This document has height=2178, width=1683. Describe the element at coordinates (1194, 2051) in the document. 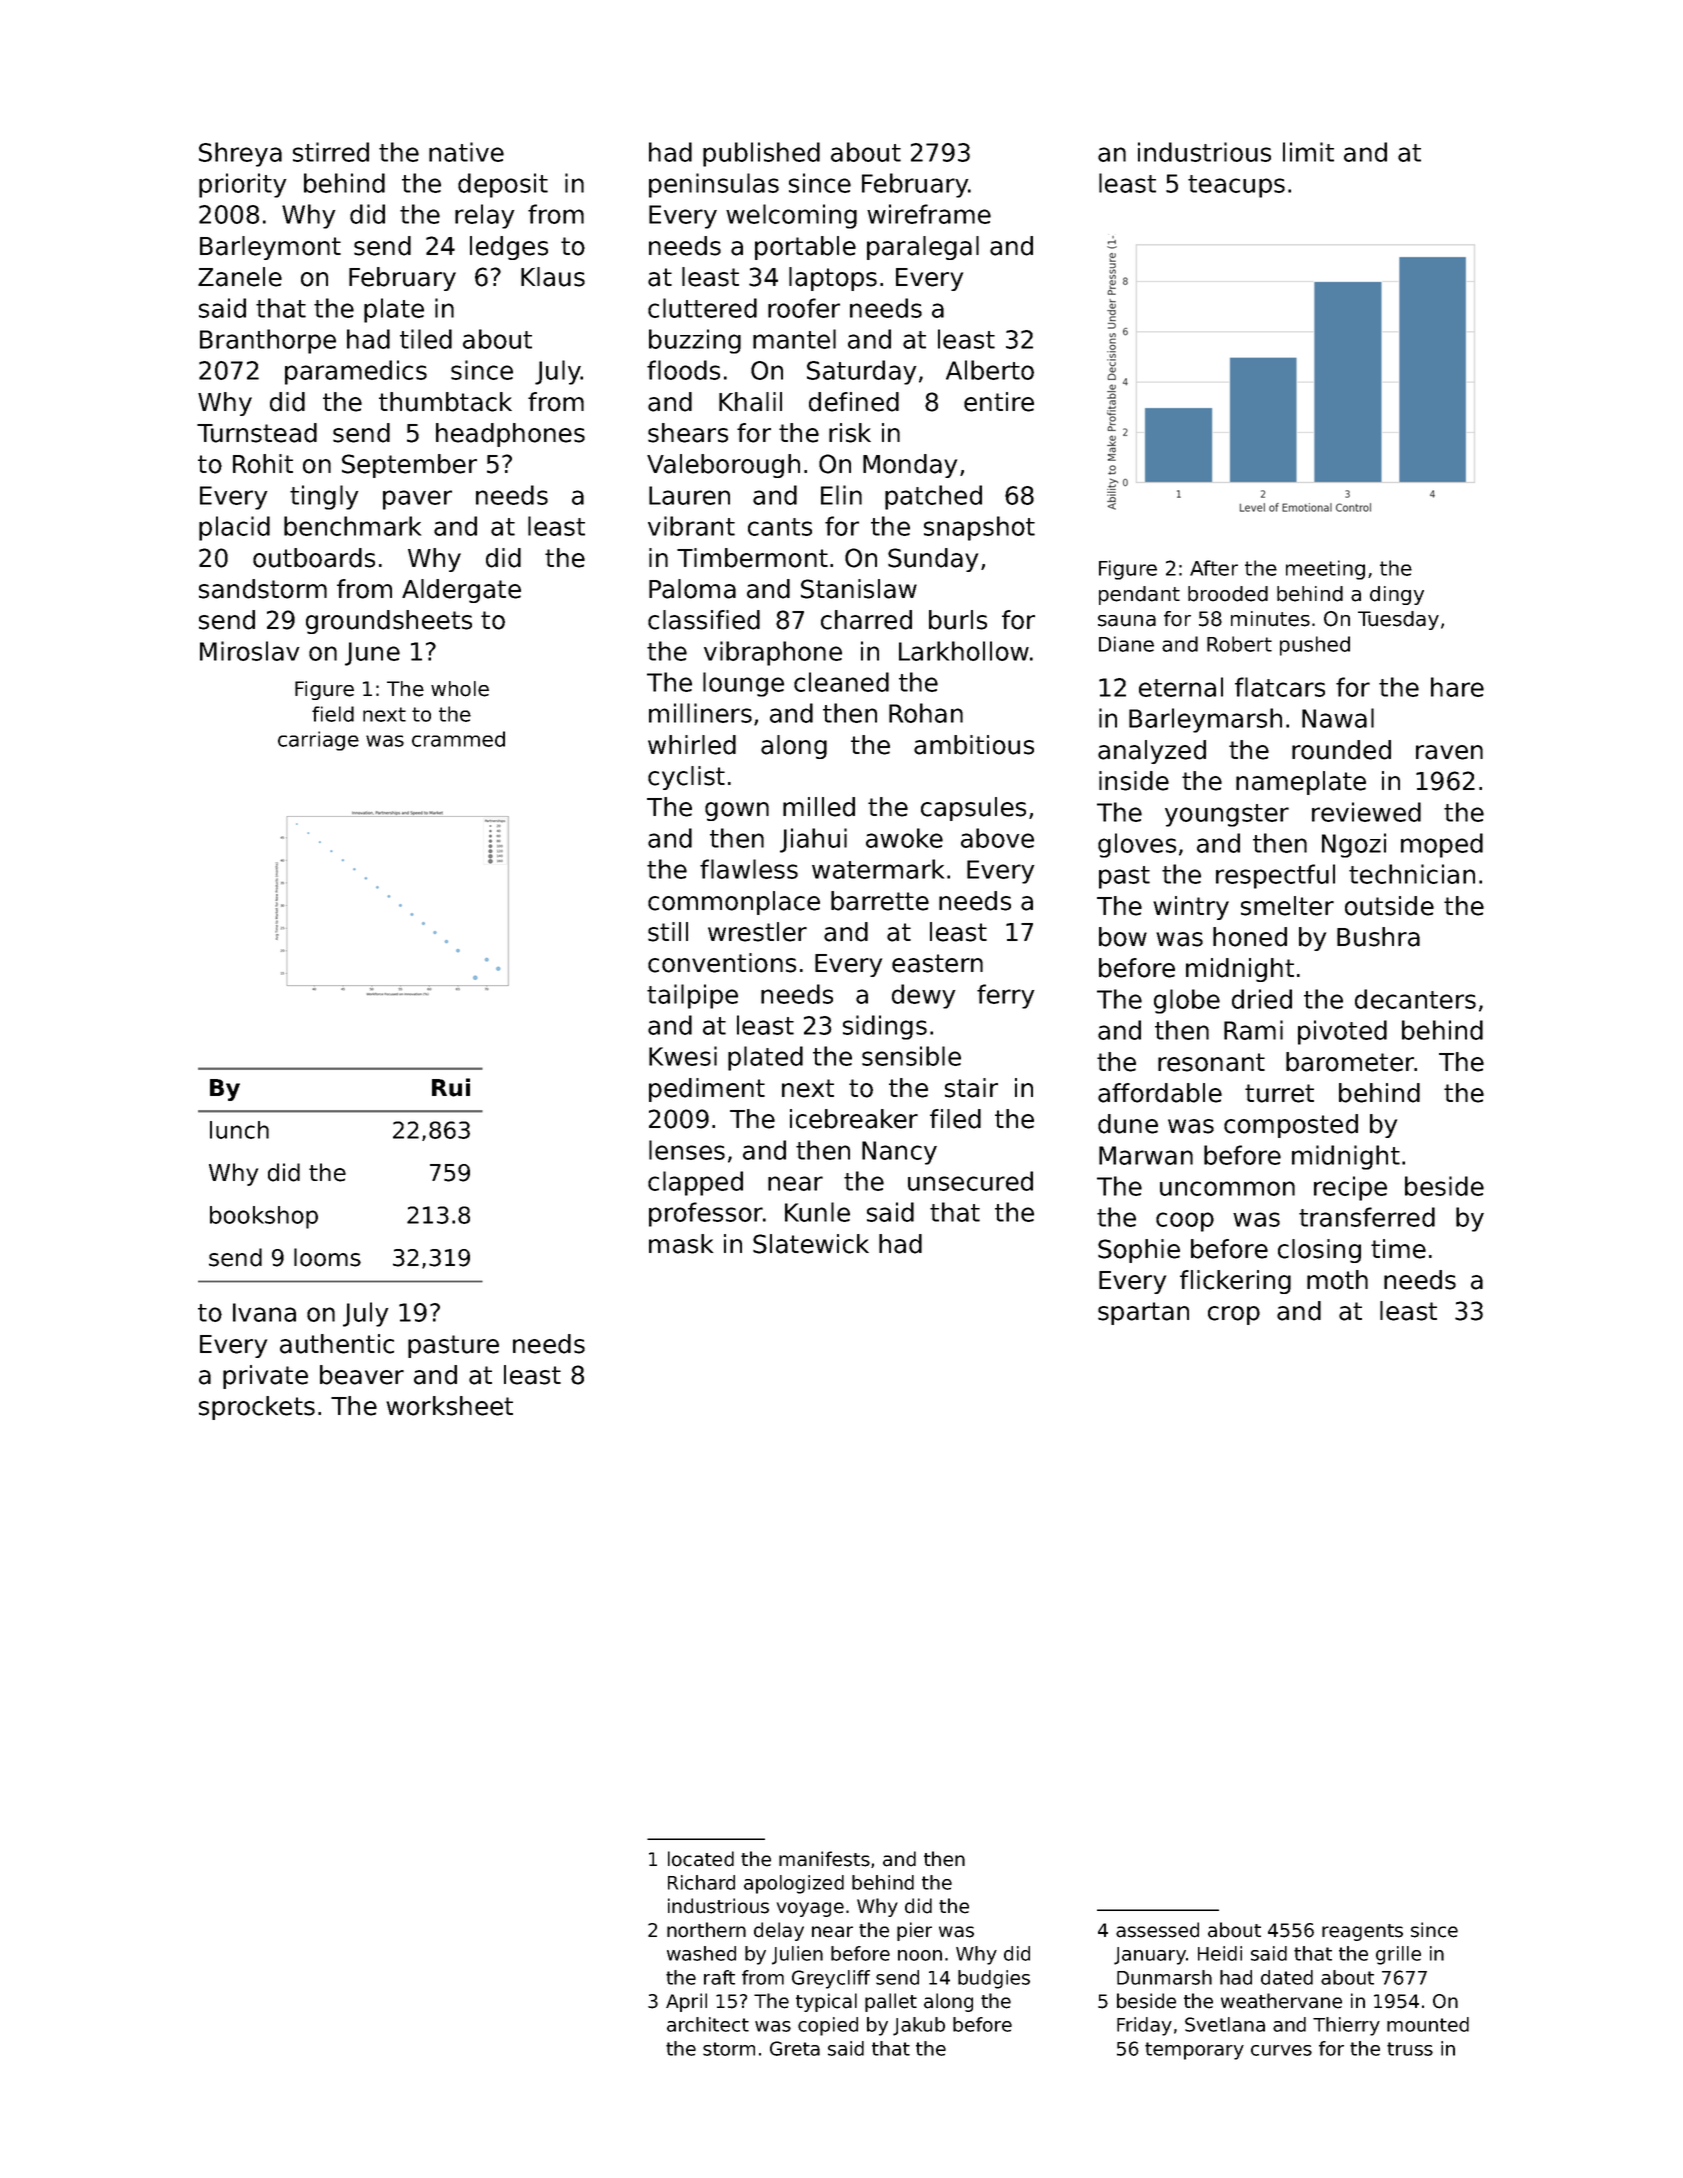

I see `temporary` at that location.
